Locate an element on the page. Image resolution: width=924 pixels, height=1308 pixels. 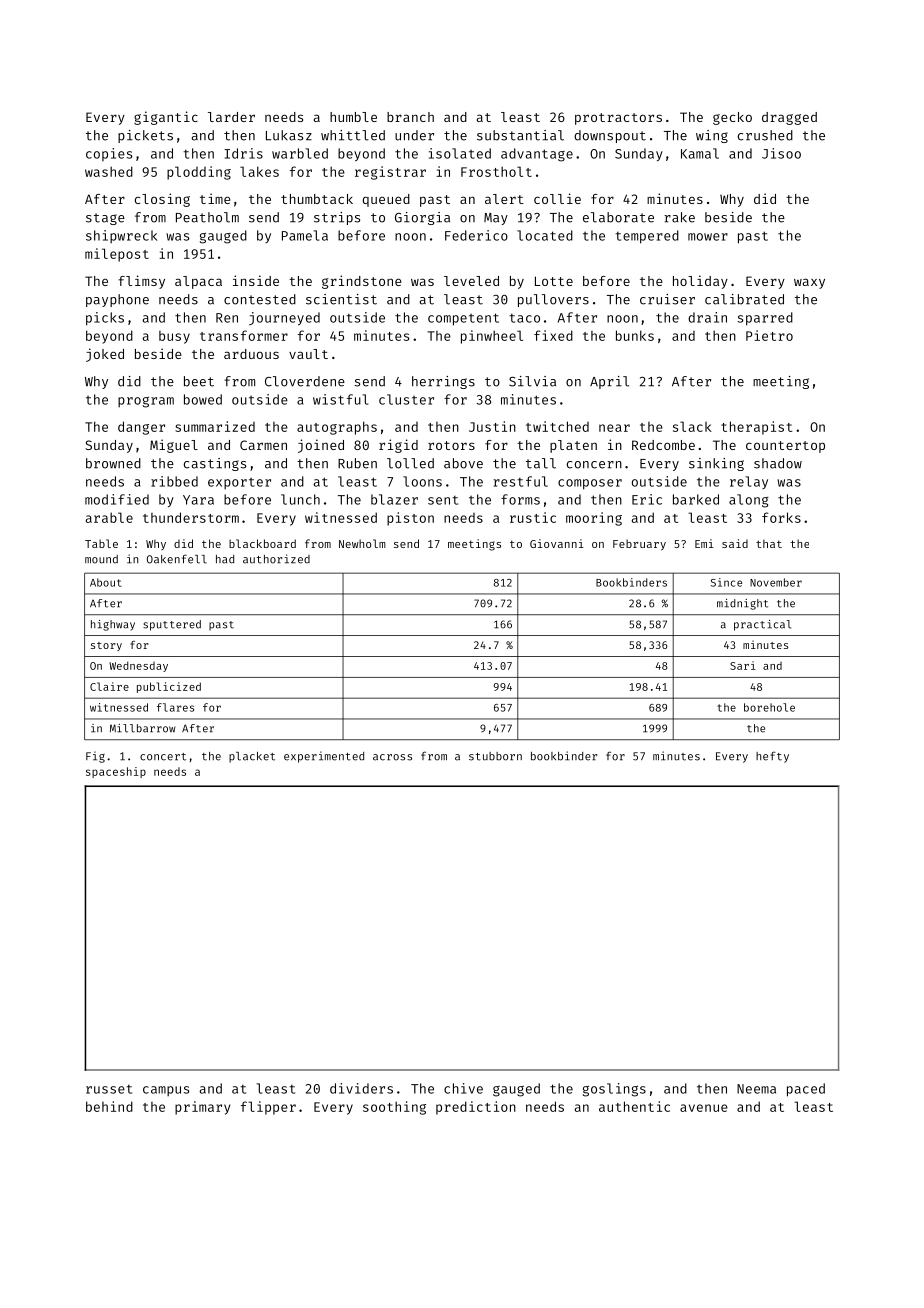
chive is located at coordinates (463, 1088).
